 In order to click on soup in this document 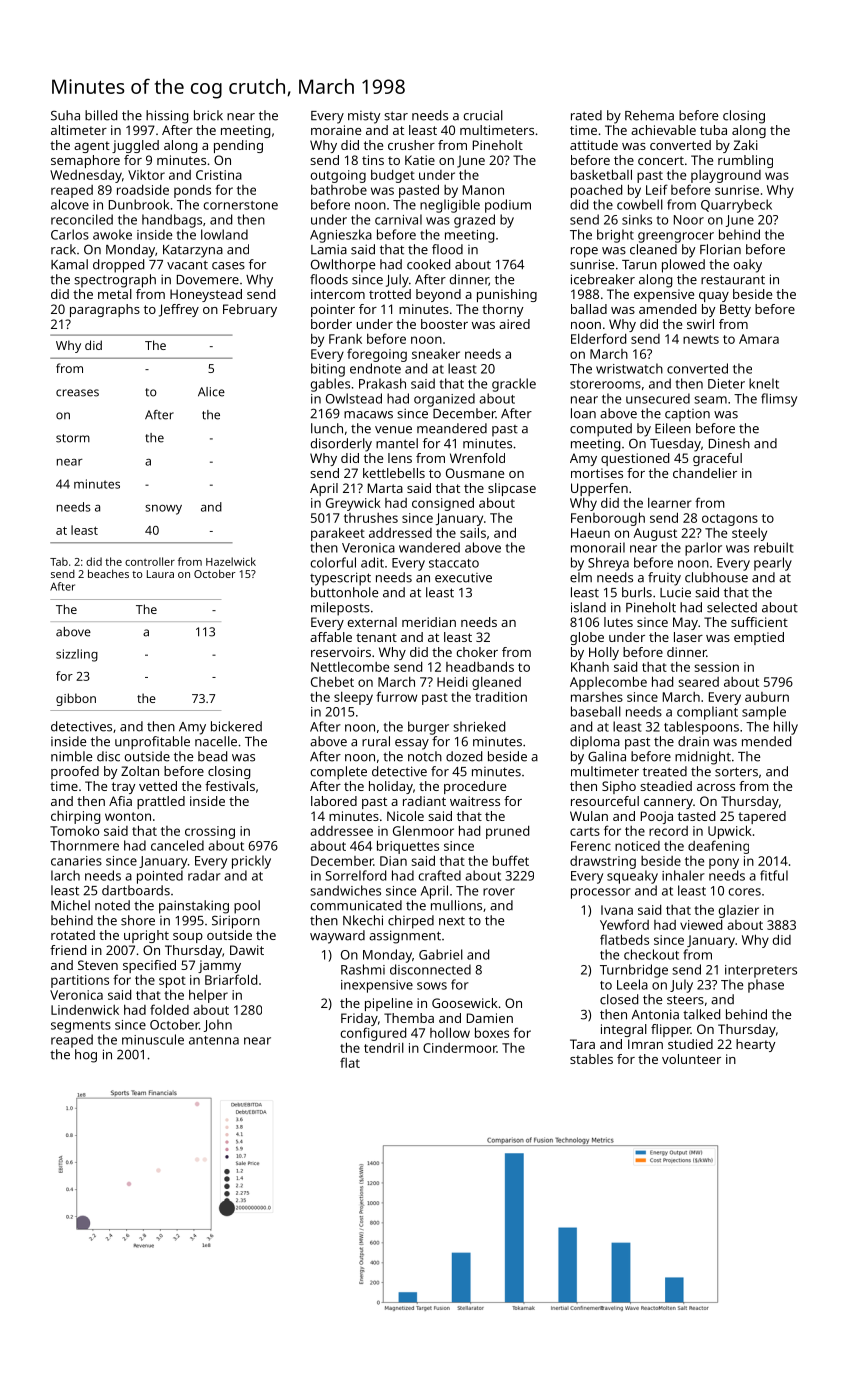, I will do `click(188, 938)`.
